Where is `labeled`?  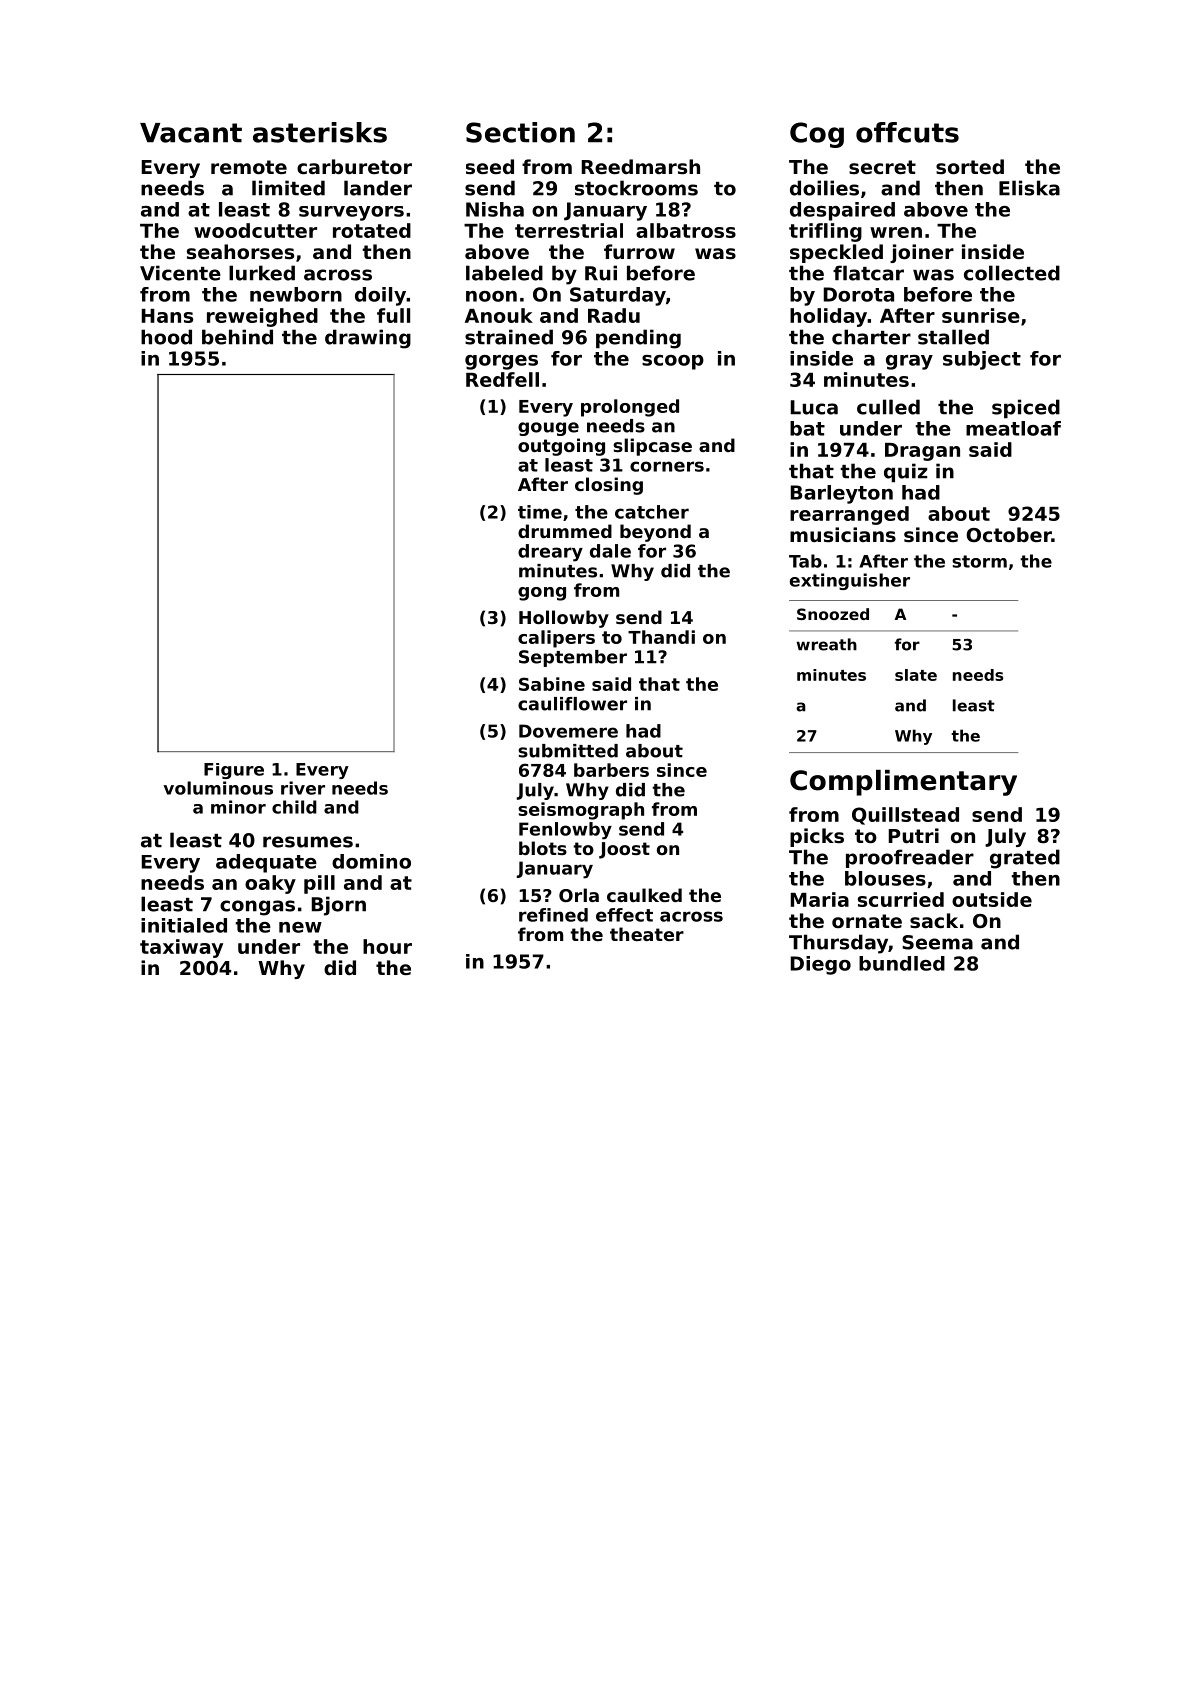 labeled is located at coordinates (504, 273).
